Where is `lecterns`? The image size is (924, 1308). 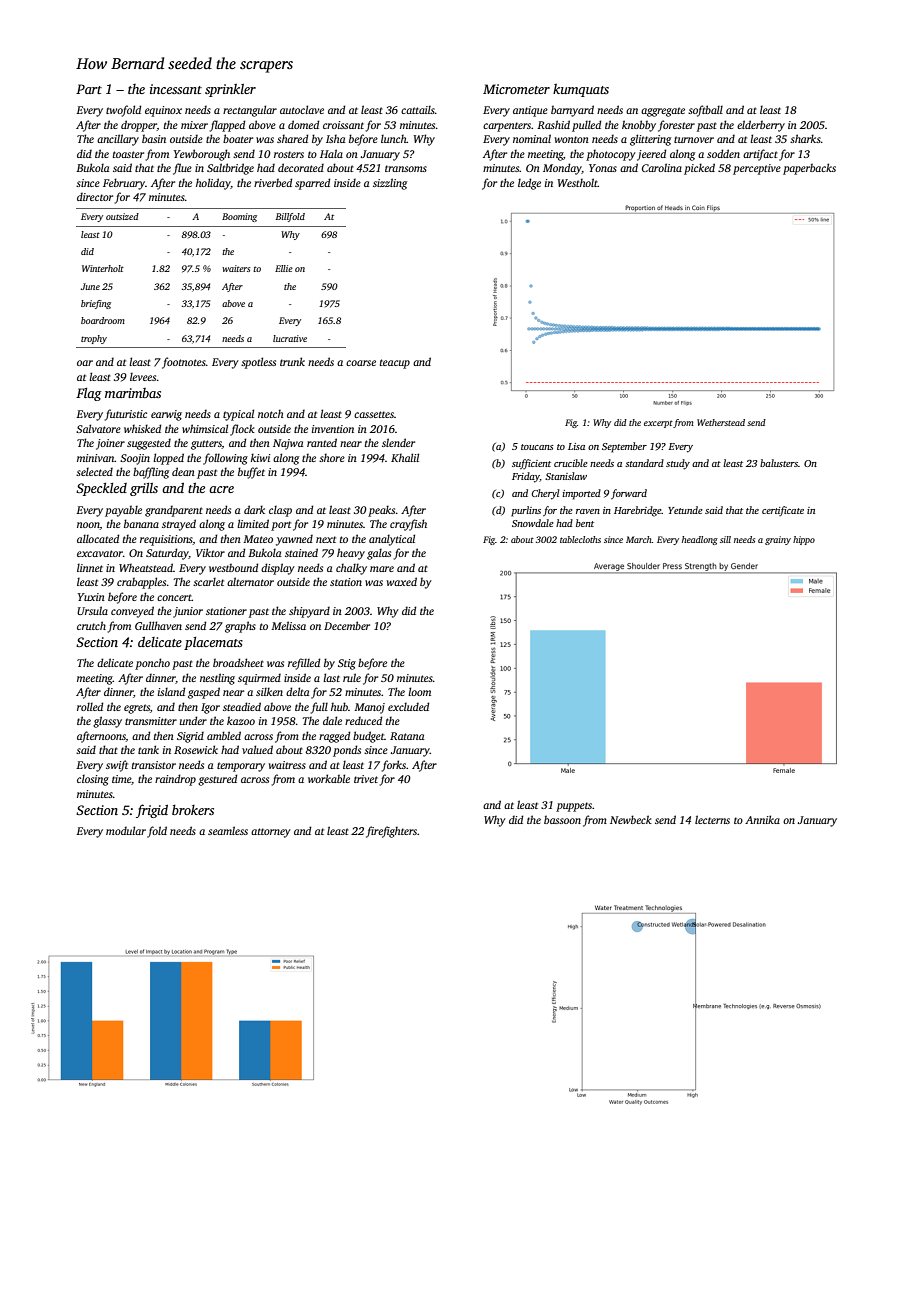 lecterns is located at coordinates (712, 819).
